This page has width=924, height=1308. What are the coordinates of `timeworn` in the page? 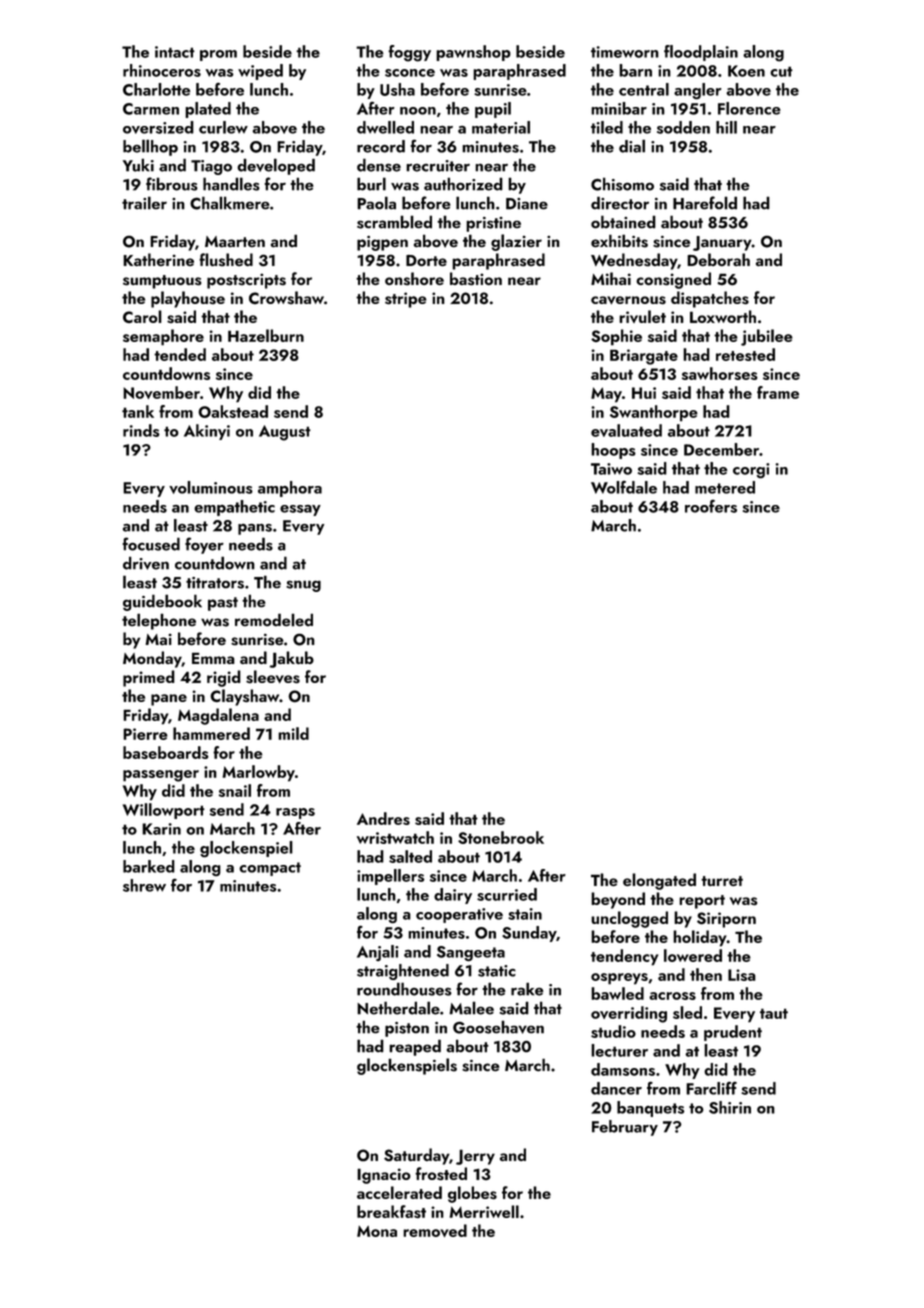 It's located at (625, 52).
